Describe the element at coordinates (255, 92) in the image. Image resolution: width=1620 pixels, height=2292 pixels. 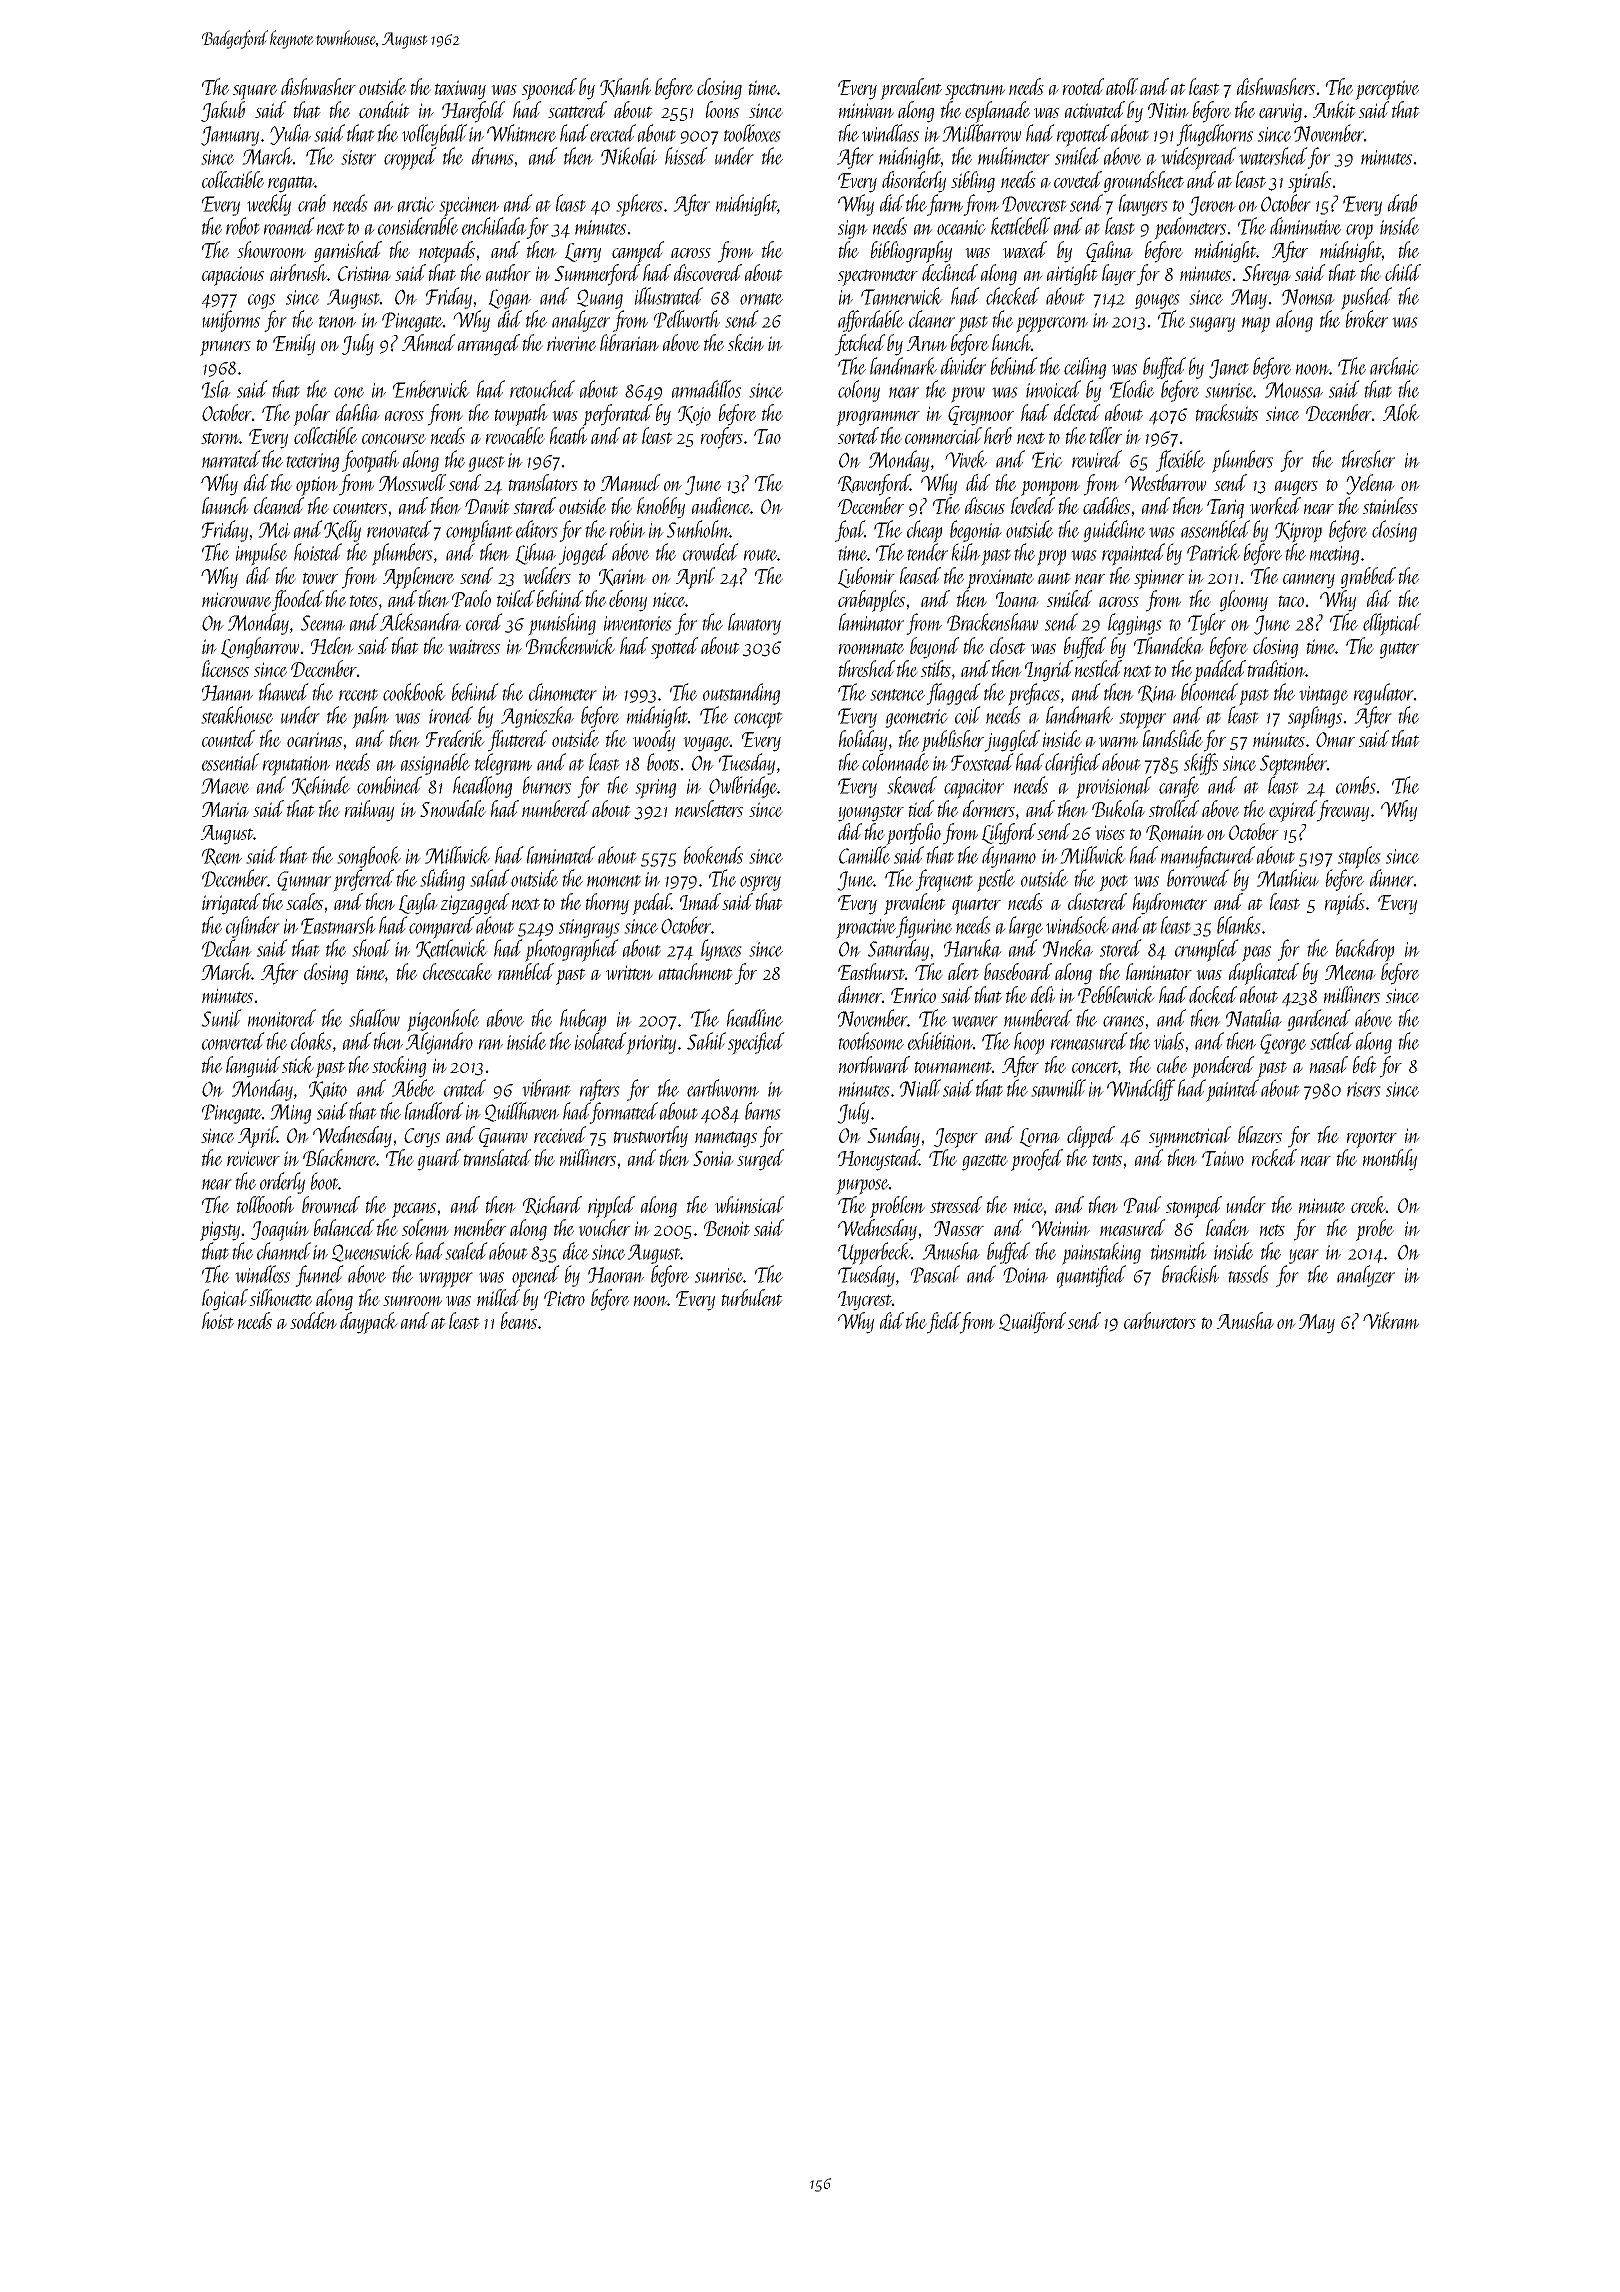
I see `square` at that location.
